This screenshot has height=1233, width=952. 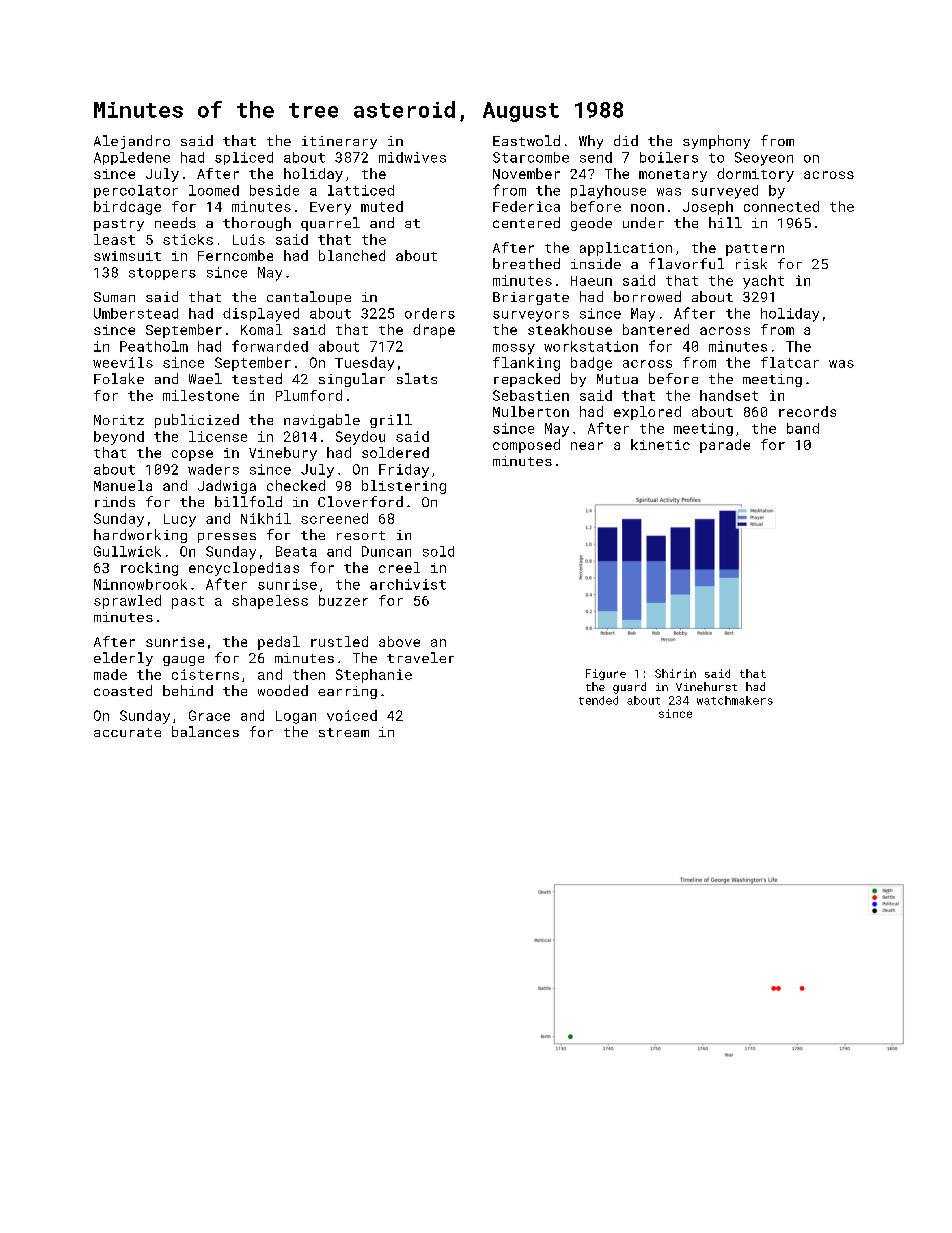 I want to click on stoppers, so click(x=162, y=274).
